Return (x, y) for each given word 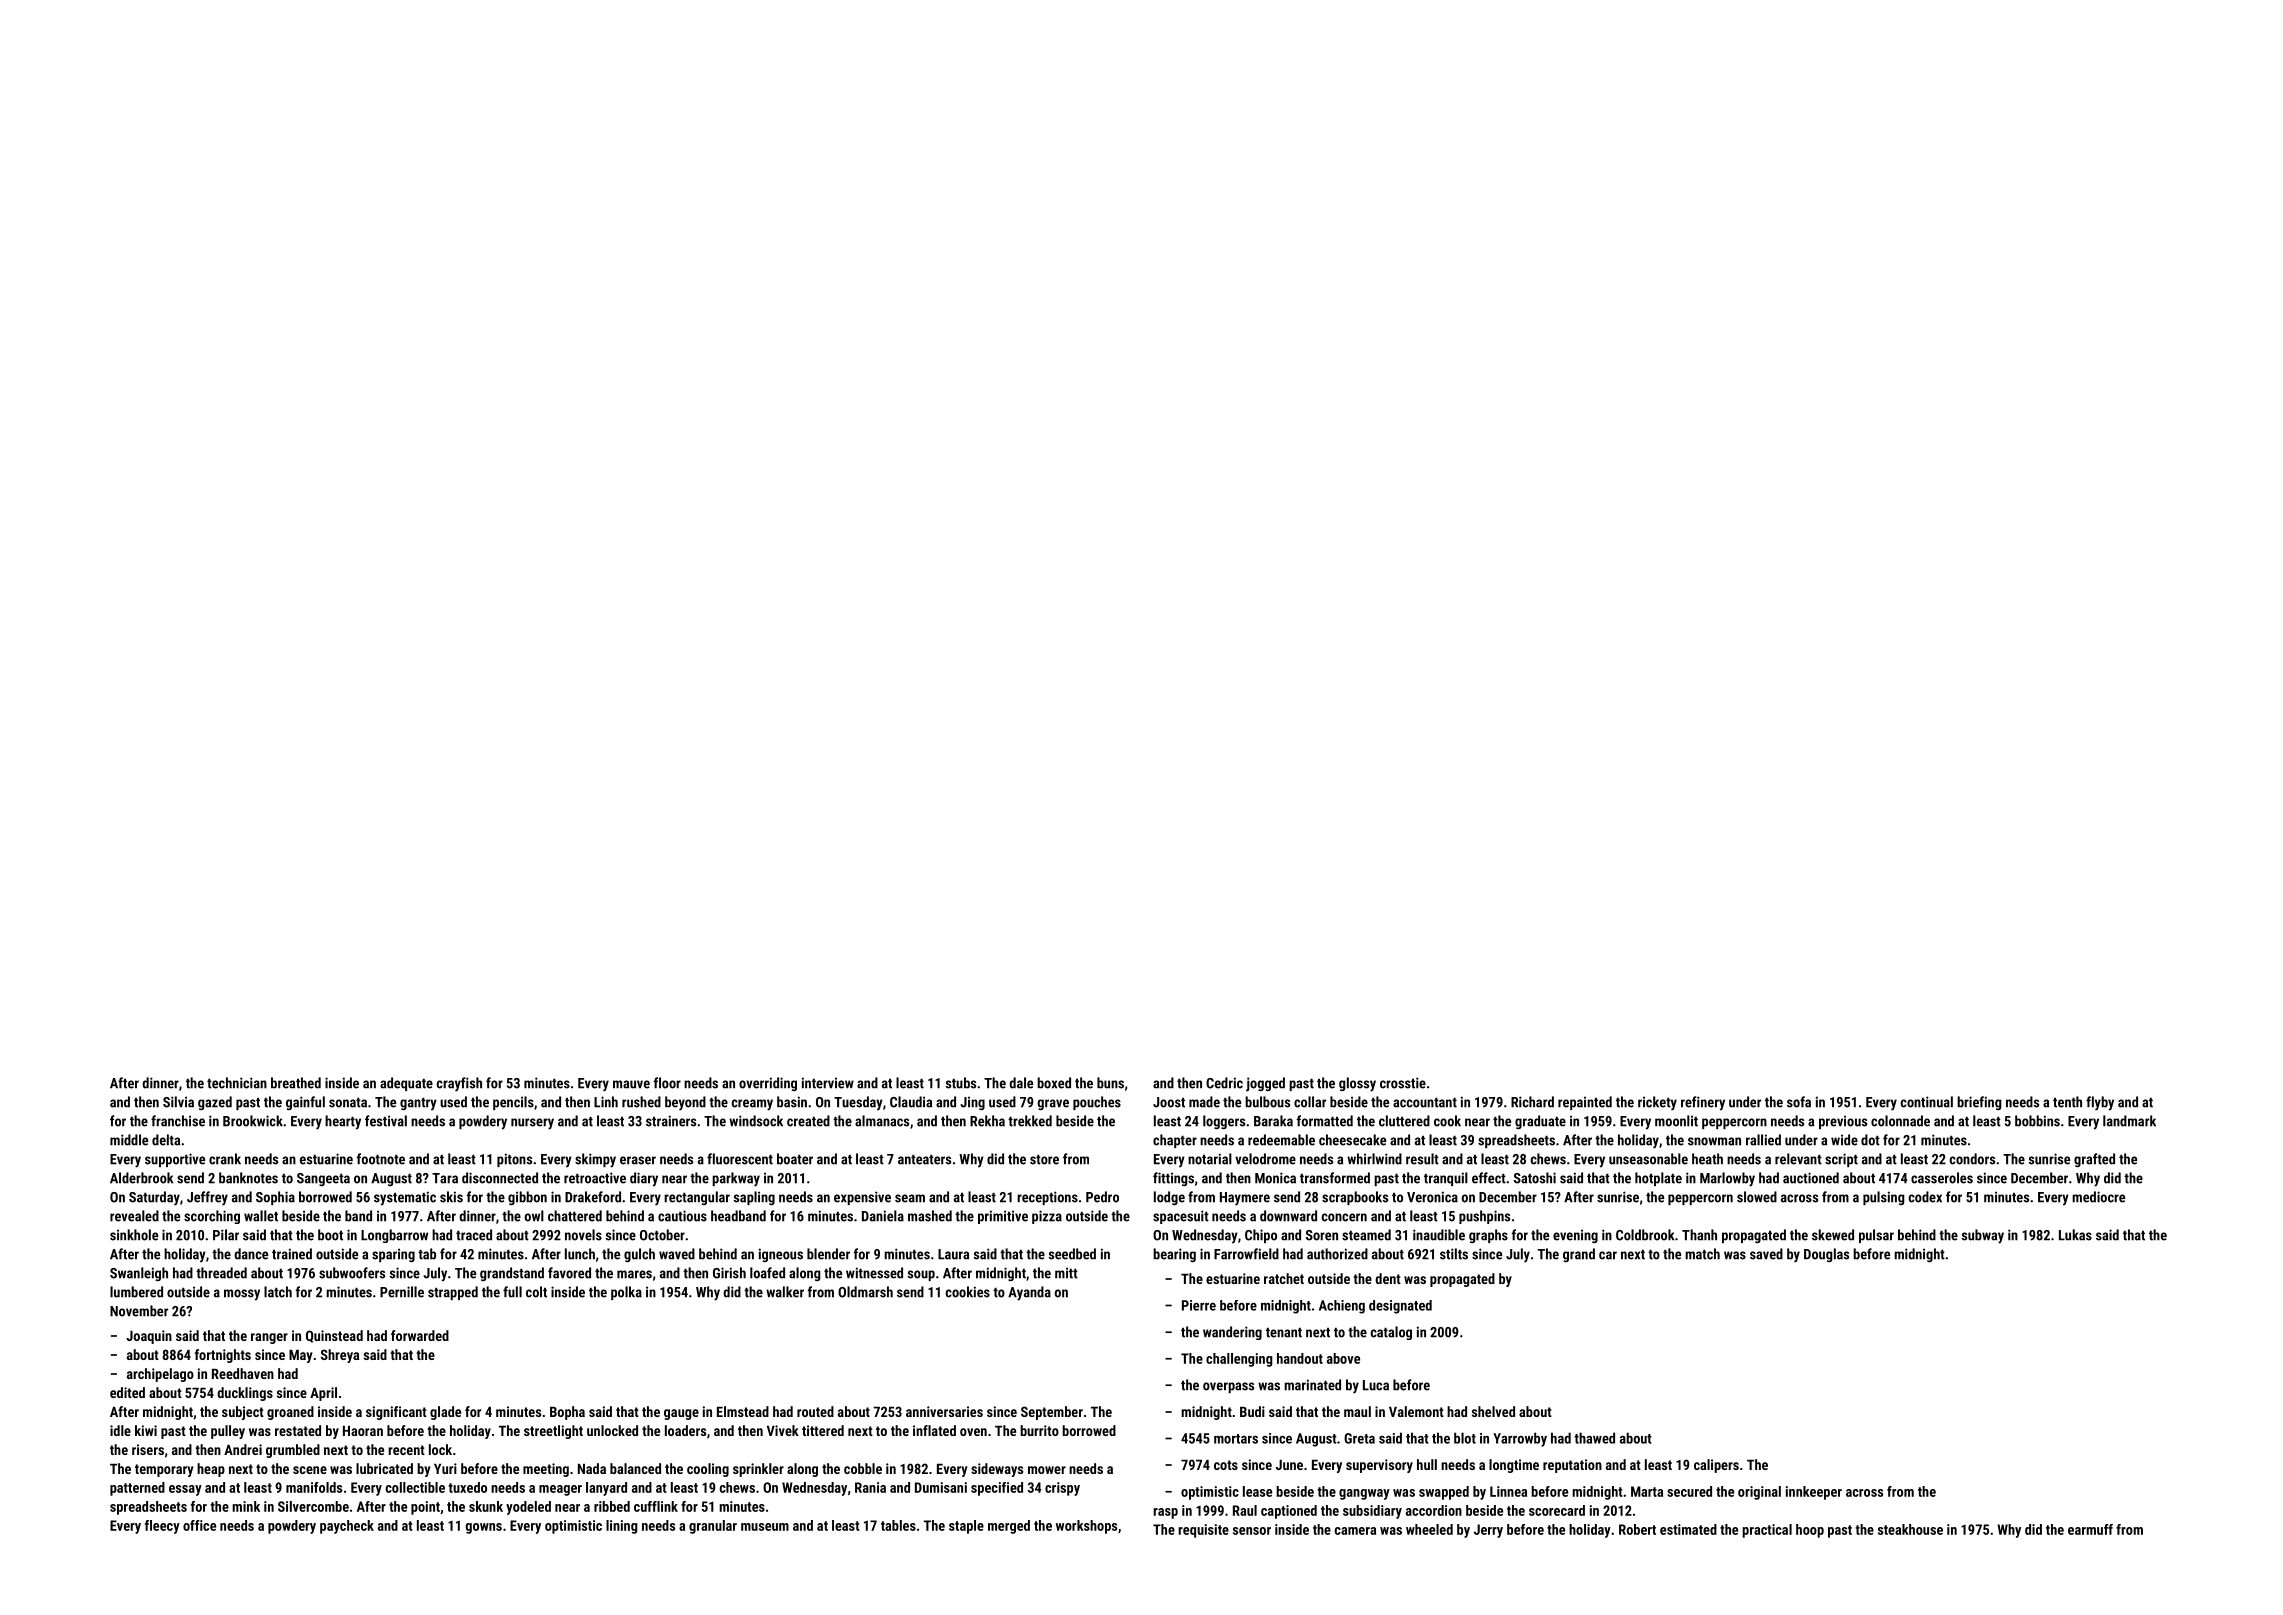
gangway (1364, 1494)
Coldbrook (1645, 1235)
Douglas (1826, 1255)
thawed (1594, 1438)
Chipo (1261, 1236)
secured (1689, 1491)
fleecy (162, 1527)
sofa (1799, 1102)
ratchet (1284, 1278)
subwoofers (352, 1273)
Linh (606, 1102)
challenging (1239, 1360)
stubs (961, 1083)
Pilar (226, 1235)
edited (127, 1392)
